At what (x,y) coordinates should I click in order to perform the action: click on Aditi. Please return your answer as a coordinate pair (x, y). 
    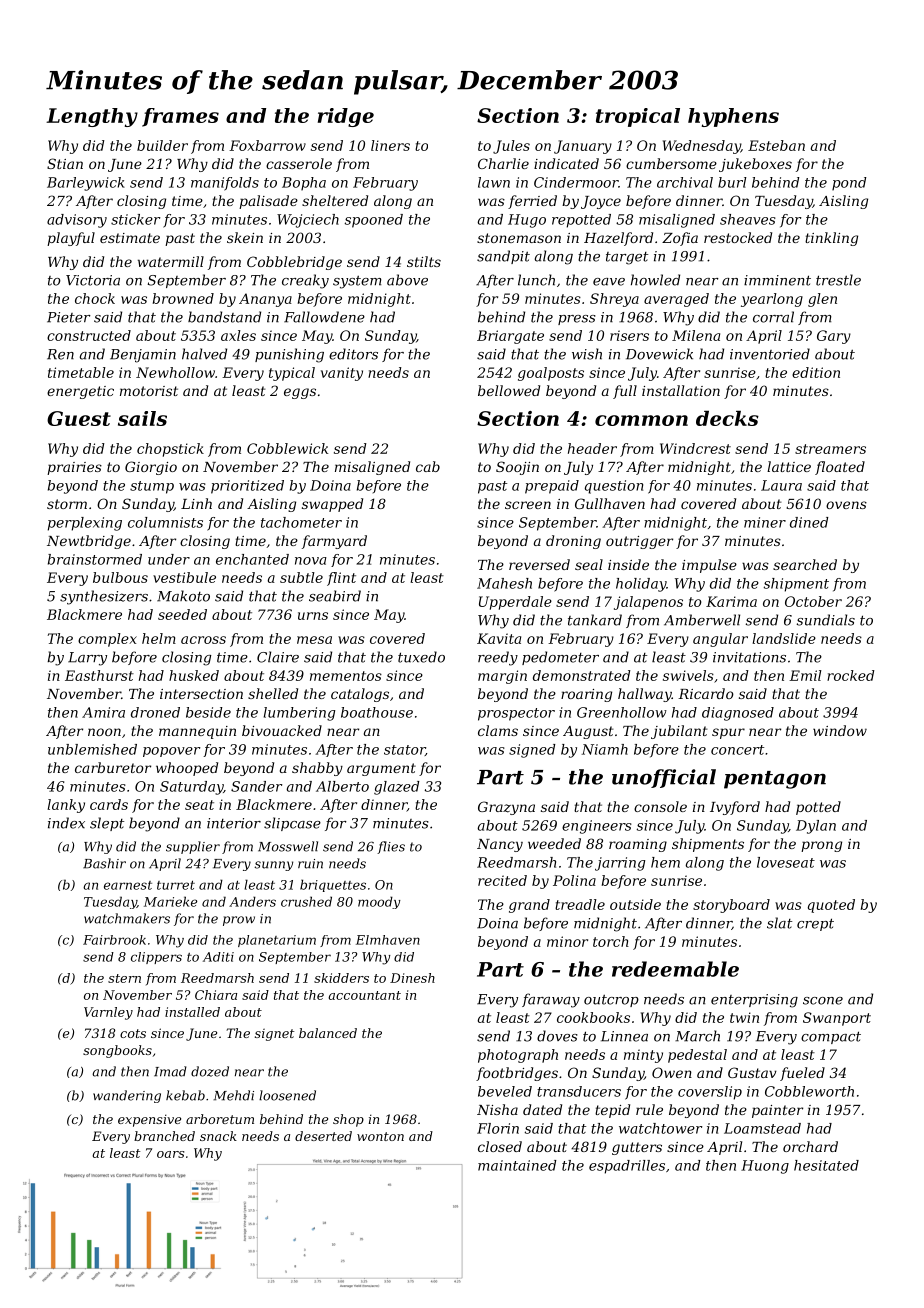
    Looking at the image, I should click on (218, 957).
